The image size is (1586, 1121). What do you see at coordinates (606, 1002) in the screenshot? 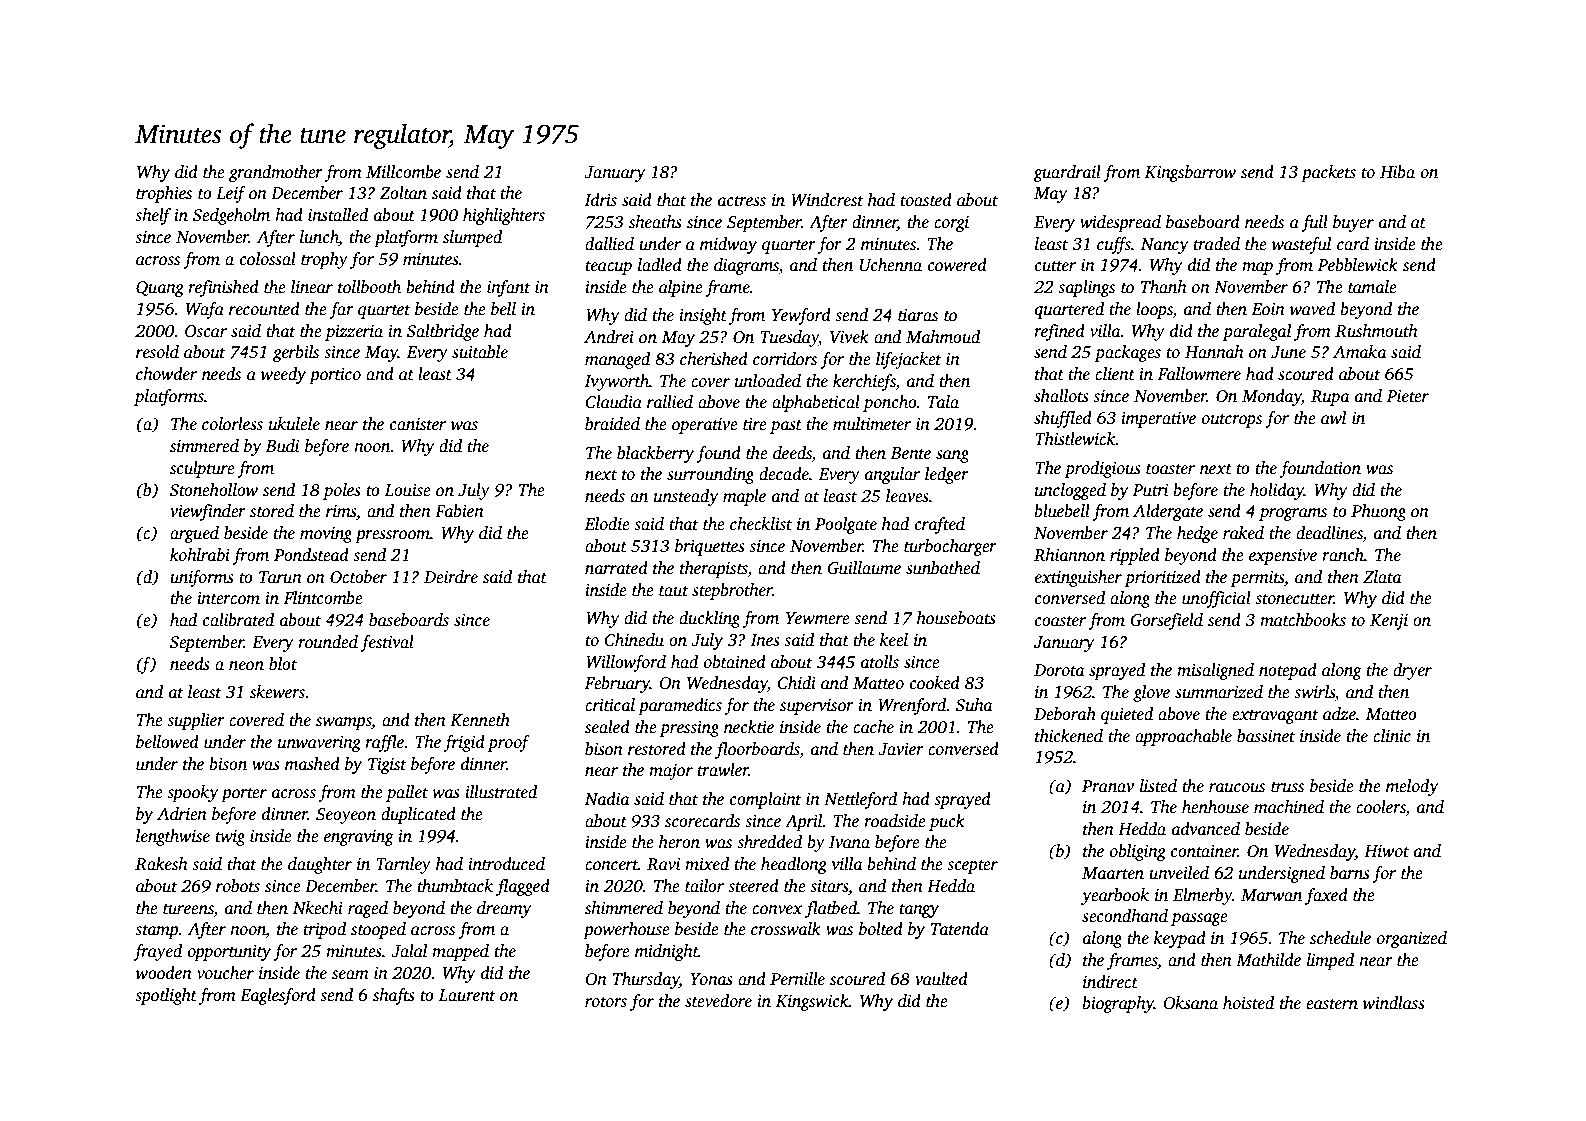
I see `rotors` at bounding box center [606, 1002].
